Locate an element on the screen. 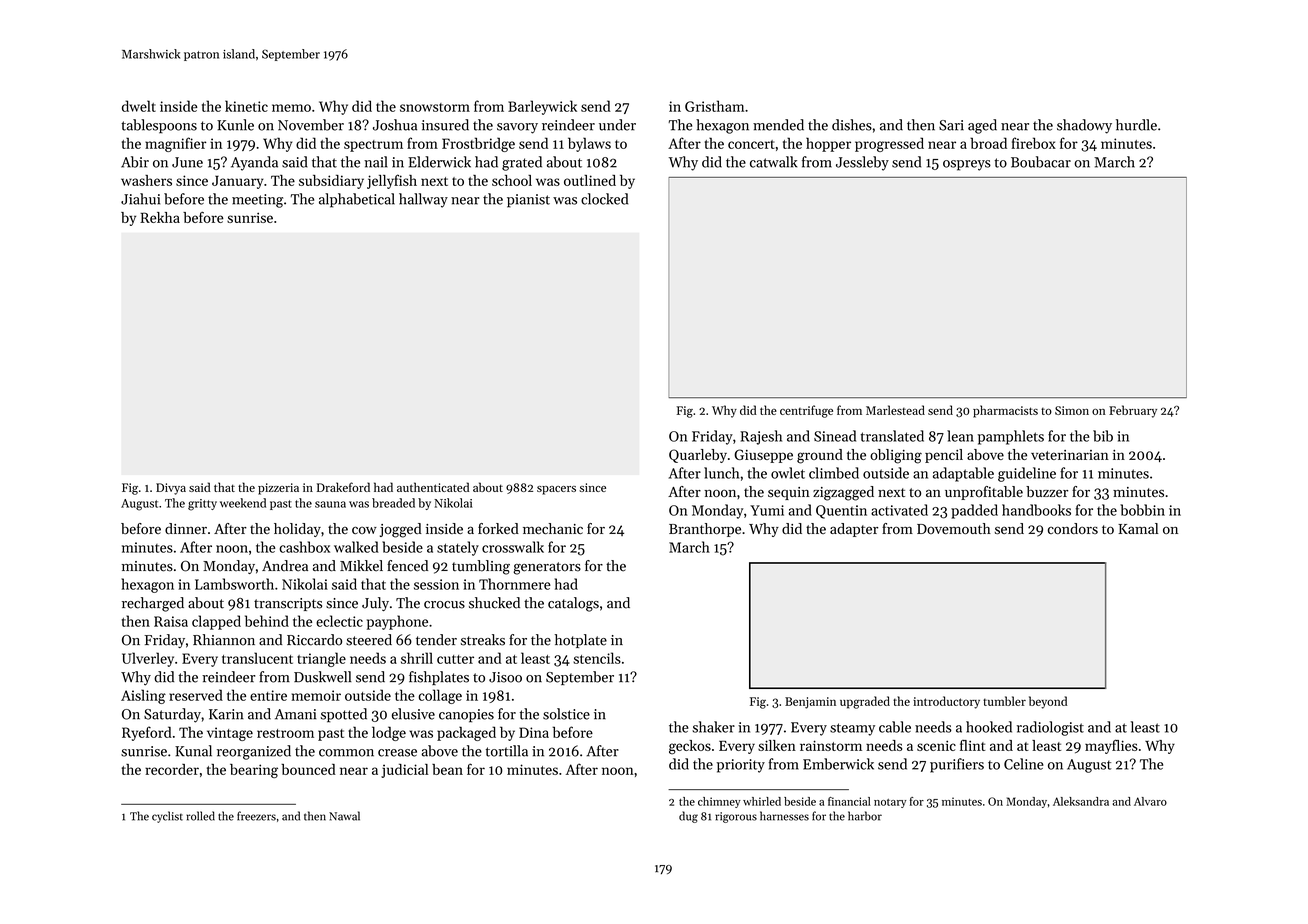 Image resolution: width=1308 pixels, height=924 pixels. hallway is located at coordinates (423, 200).
